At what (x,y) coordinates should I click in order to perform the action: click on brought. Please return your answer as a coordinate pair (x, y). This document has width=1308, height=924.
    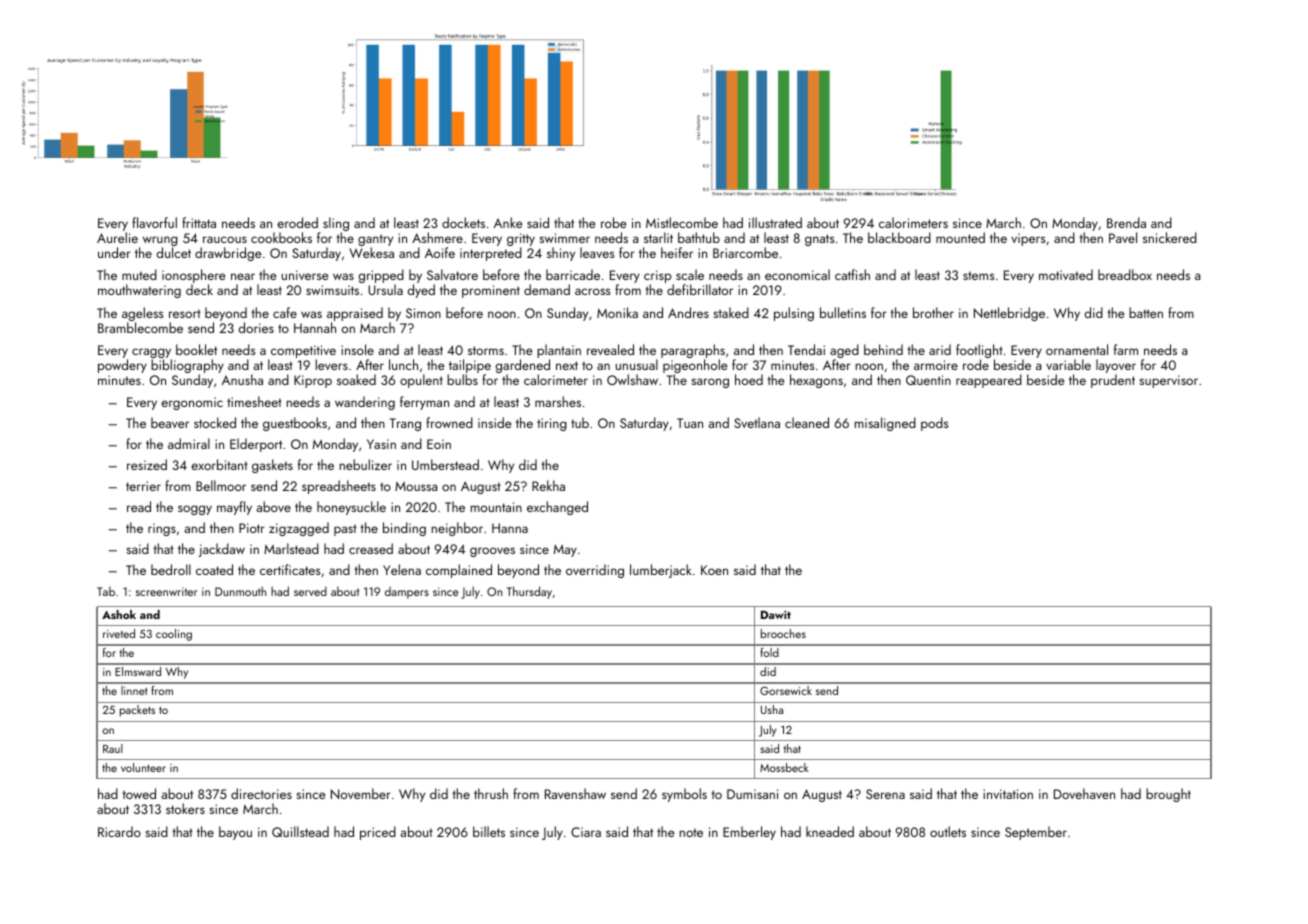
    Looking at the image, I should click on (1168, 795).
